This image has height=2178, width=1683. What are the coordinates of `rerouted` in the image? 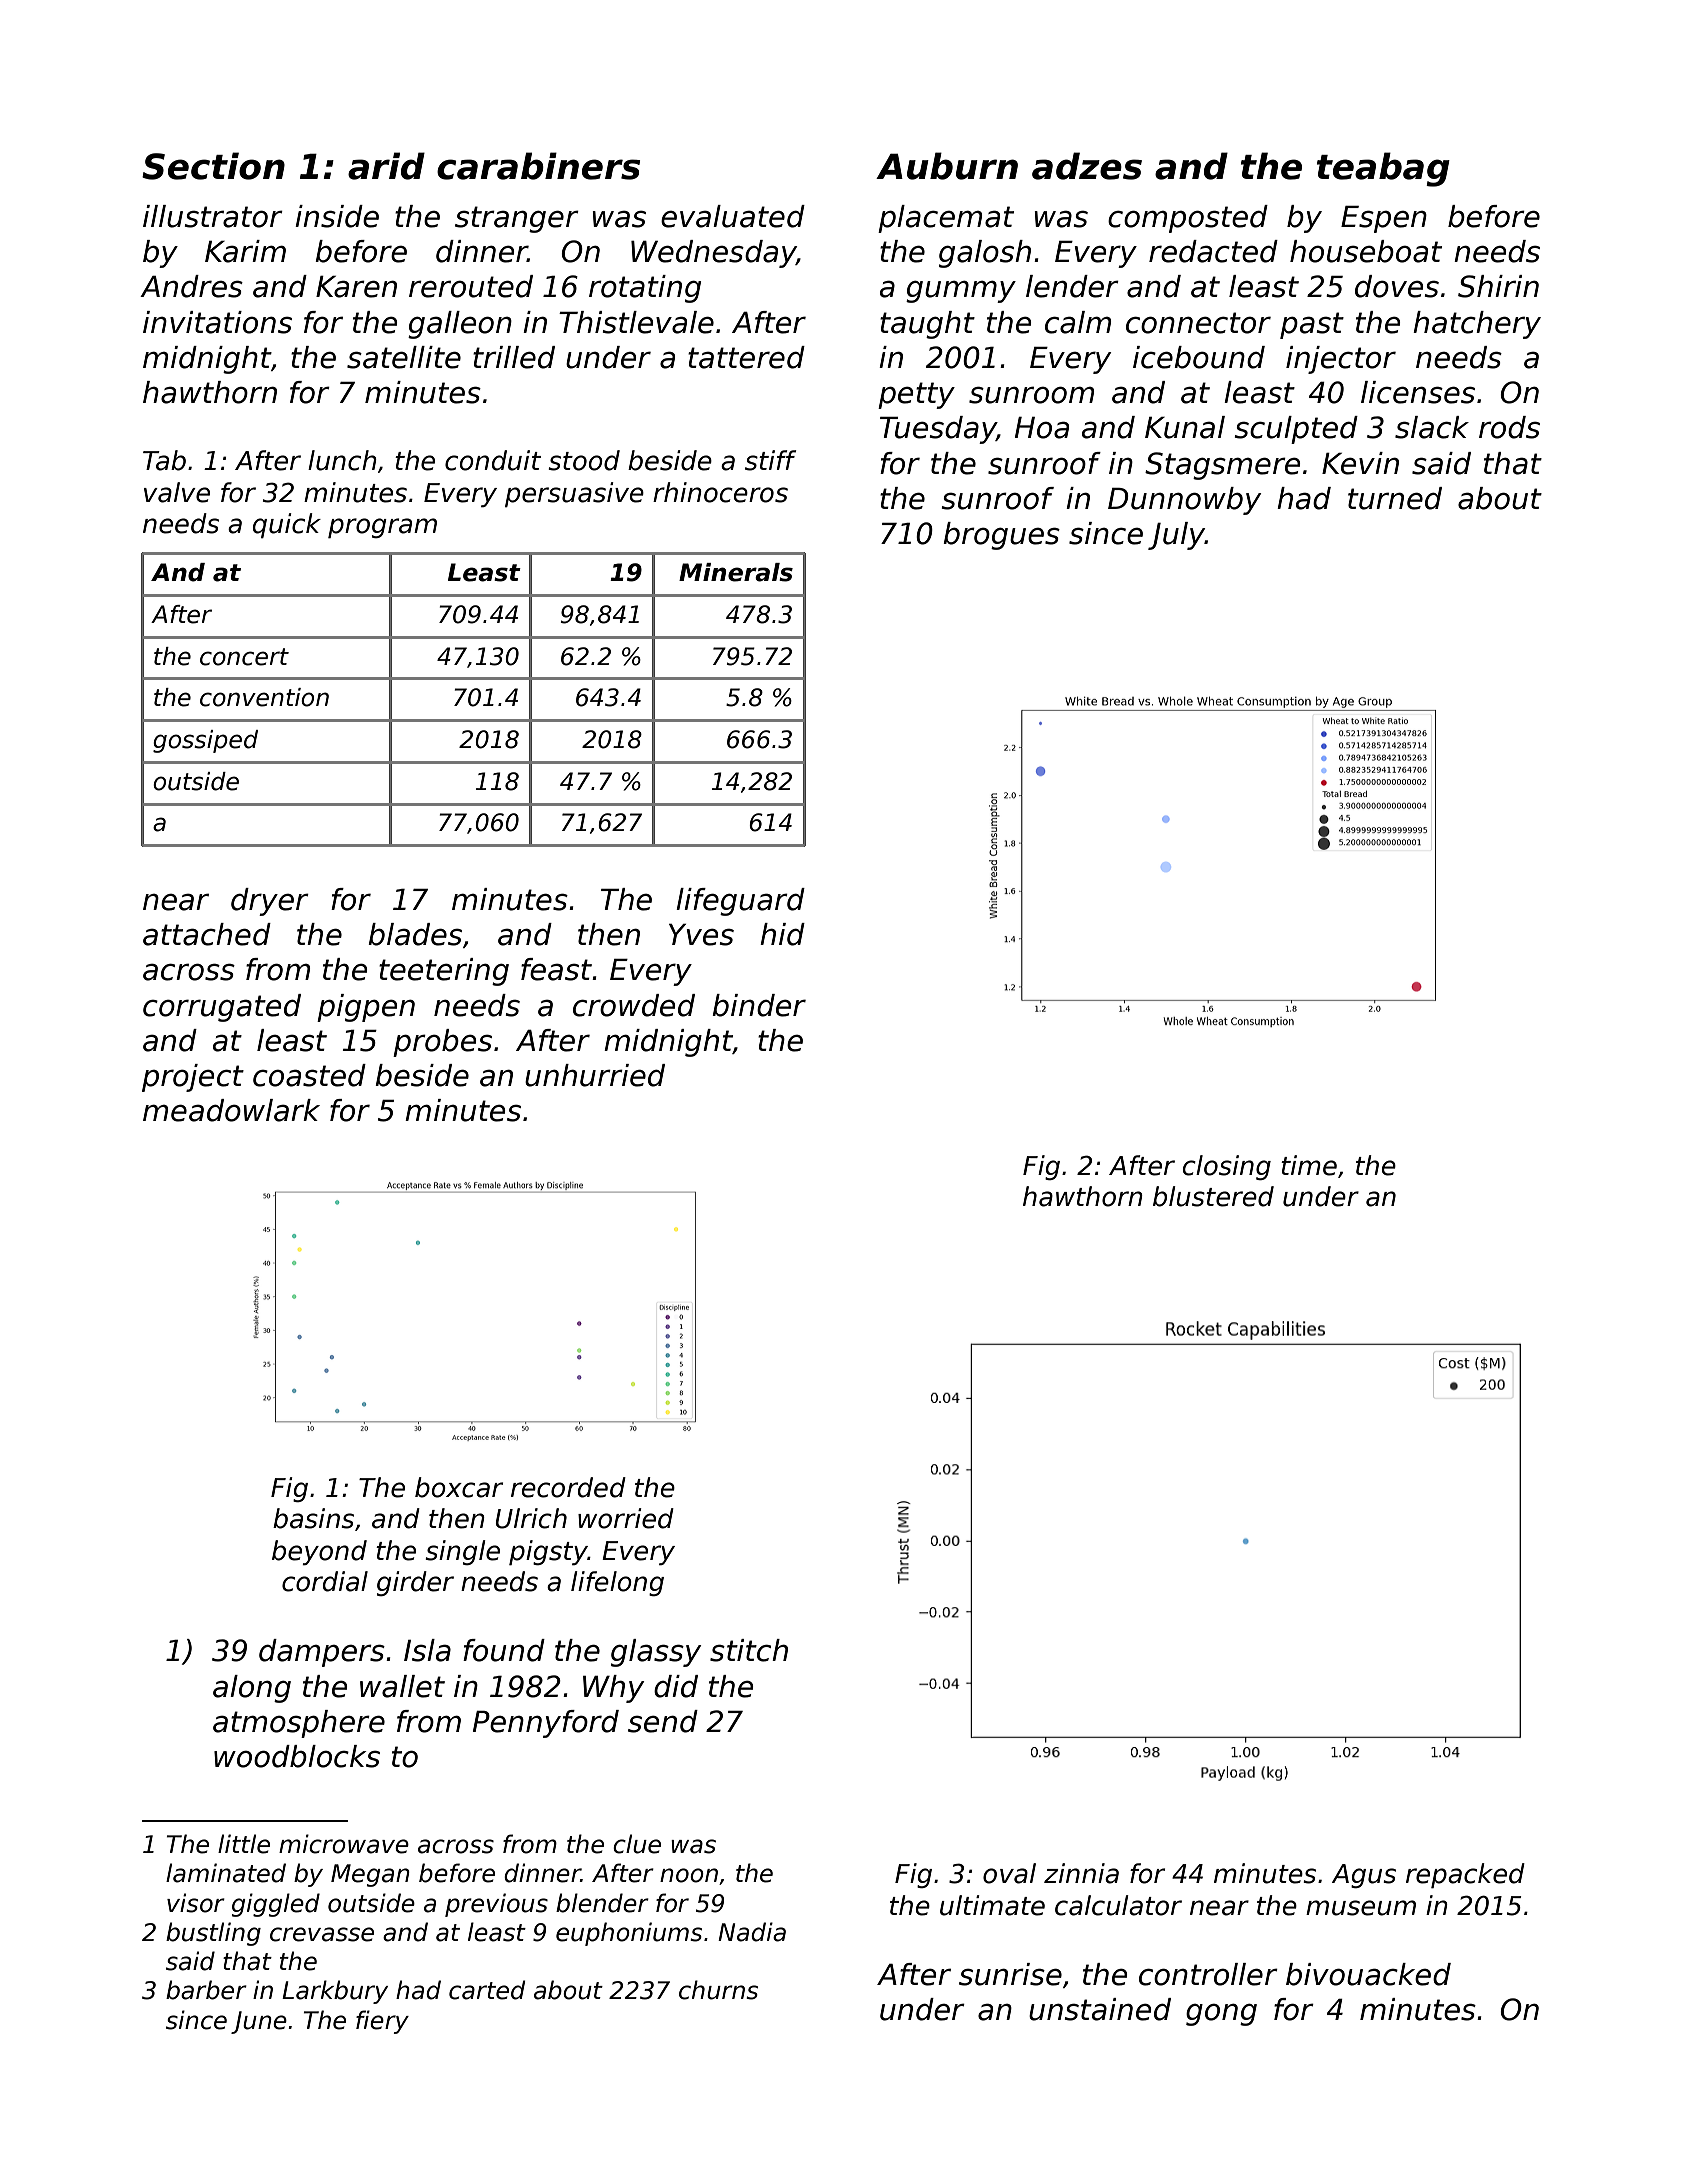 It's located at (471, 286).
